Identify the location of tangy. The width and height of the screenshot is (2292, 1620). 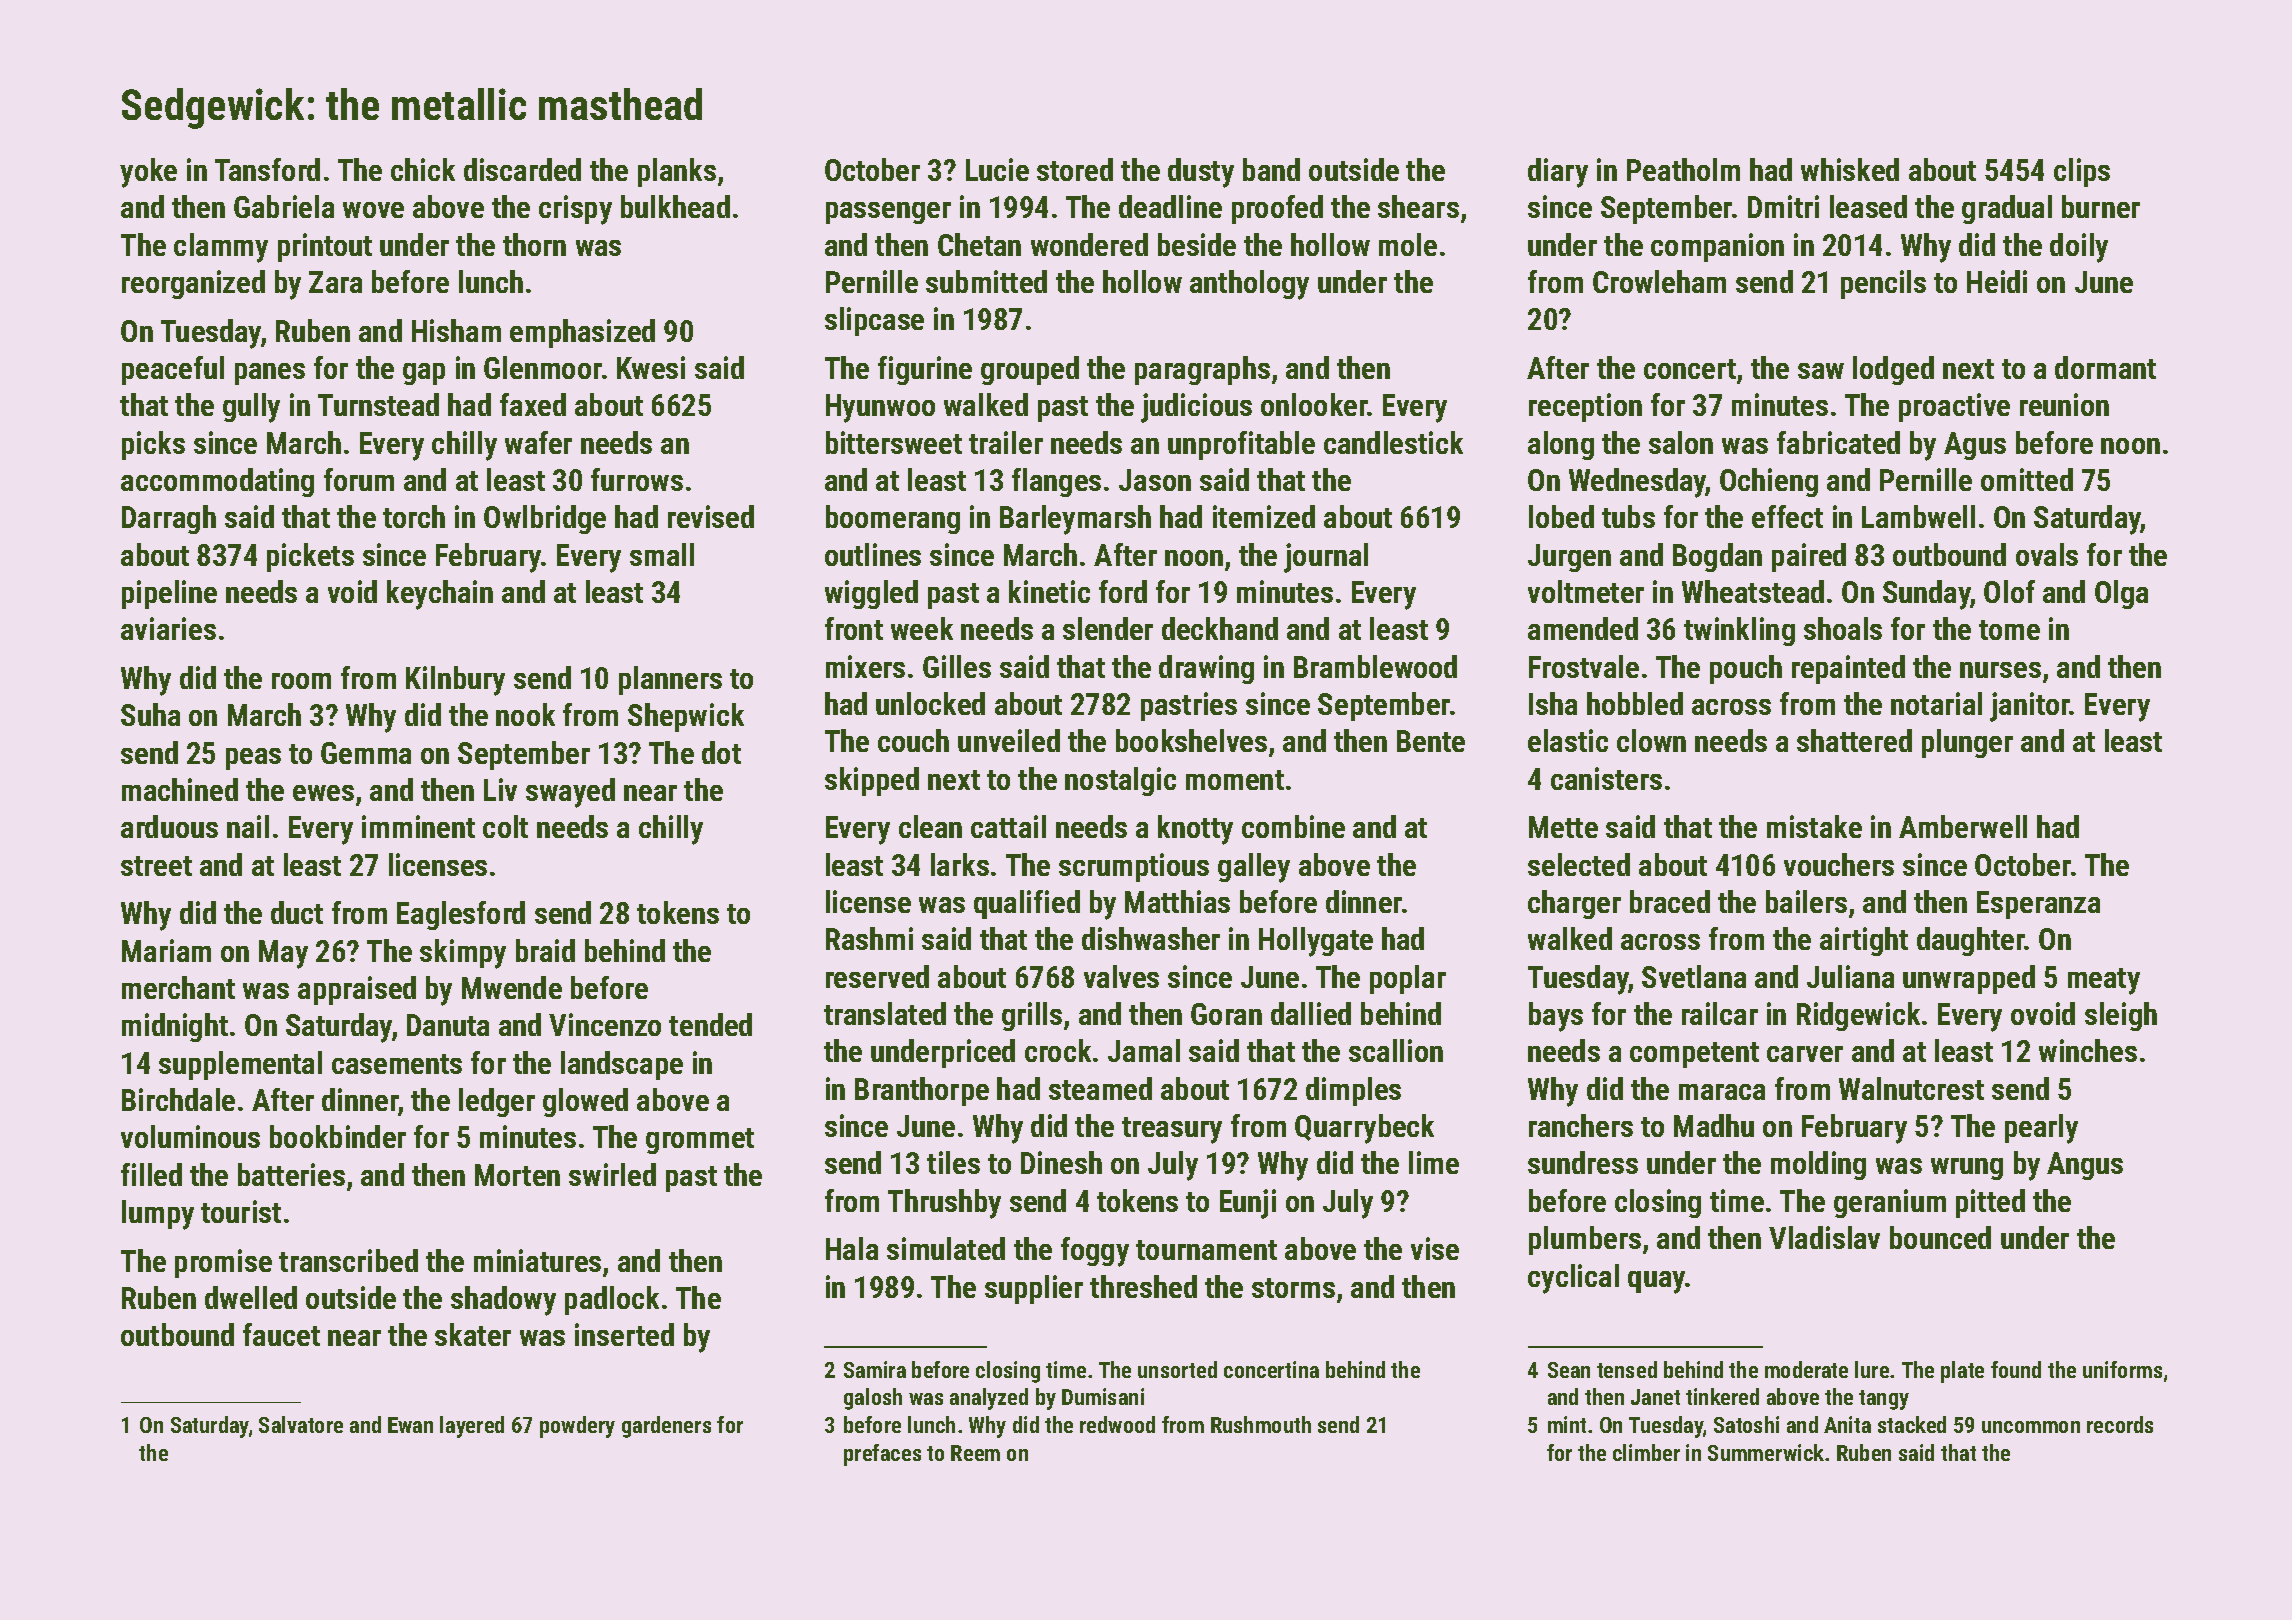
(1884, 1400).
